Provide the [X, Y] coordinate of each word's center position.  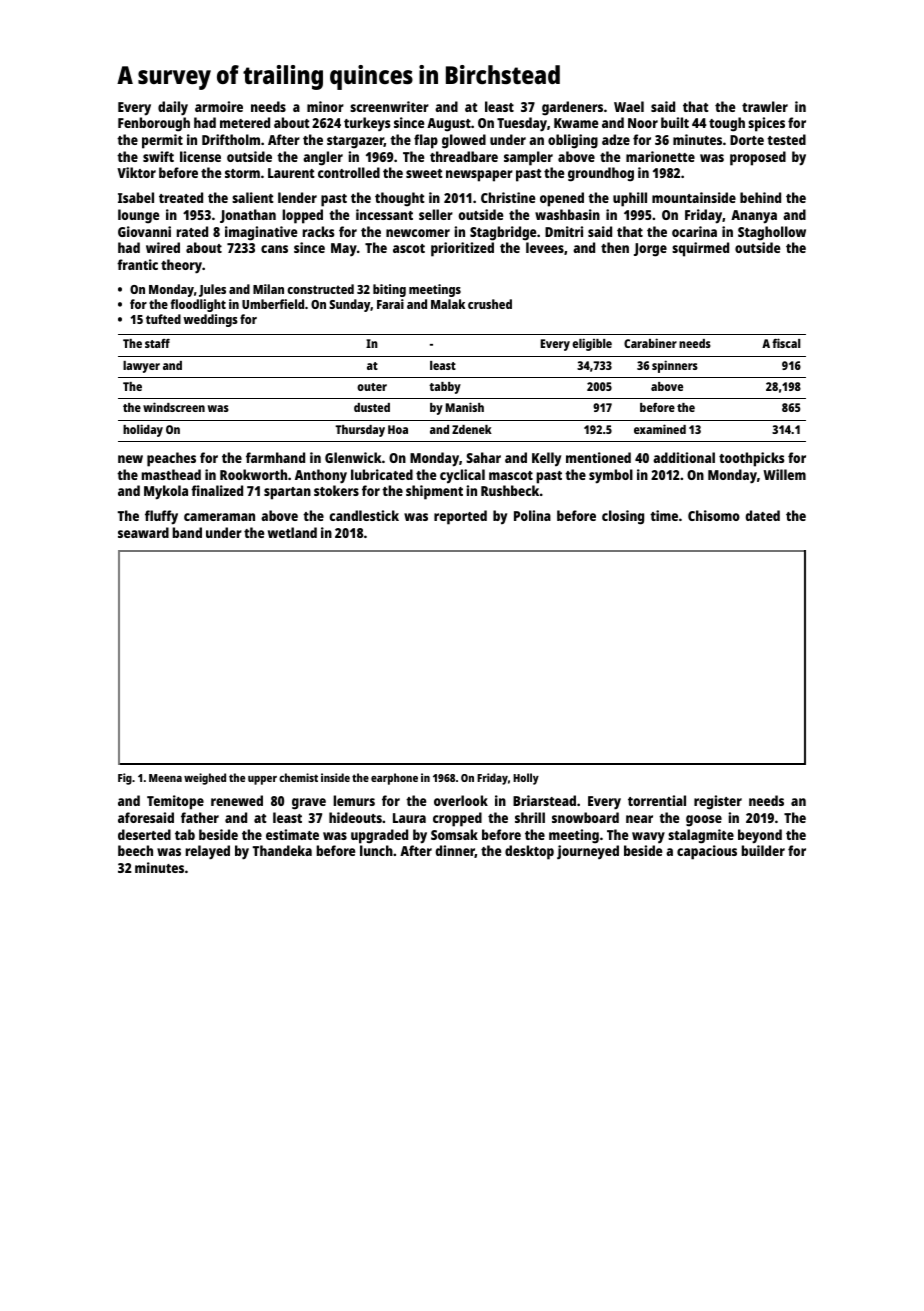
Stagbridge [503, 233]
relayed [208, 852]
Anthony [321, 476]
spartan [287, 493]
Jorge [650, 250]
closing [623, 517]
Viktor [136, 172]
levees [545, 247]
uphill [630, 199]
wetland [292, 532]
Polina [532, 515]
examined [660, 429]
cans [274, 249]
